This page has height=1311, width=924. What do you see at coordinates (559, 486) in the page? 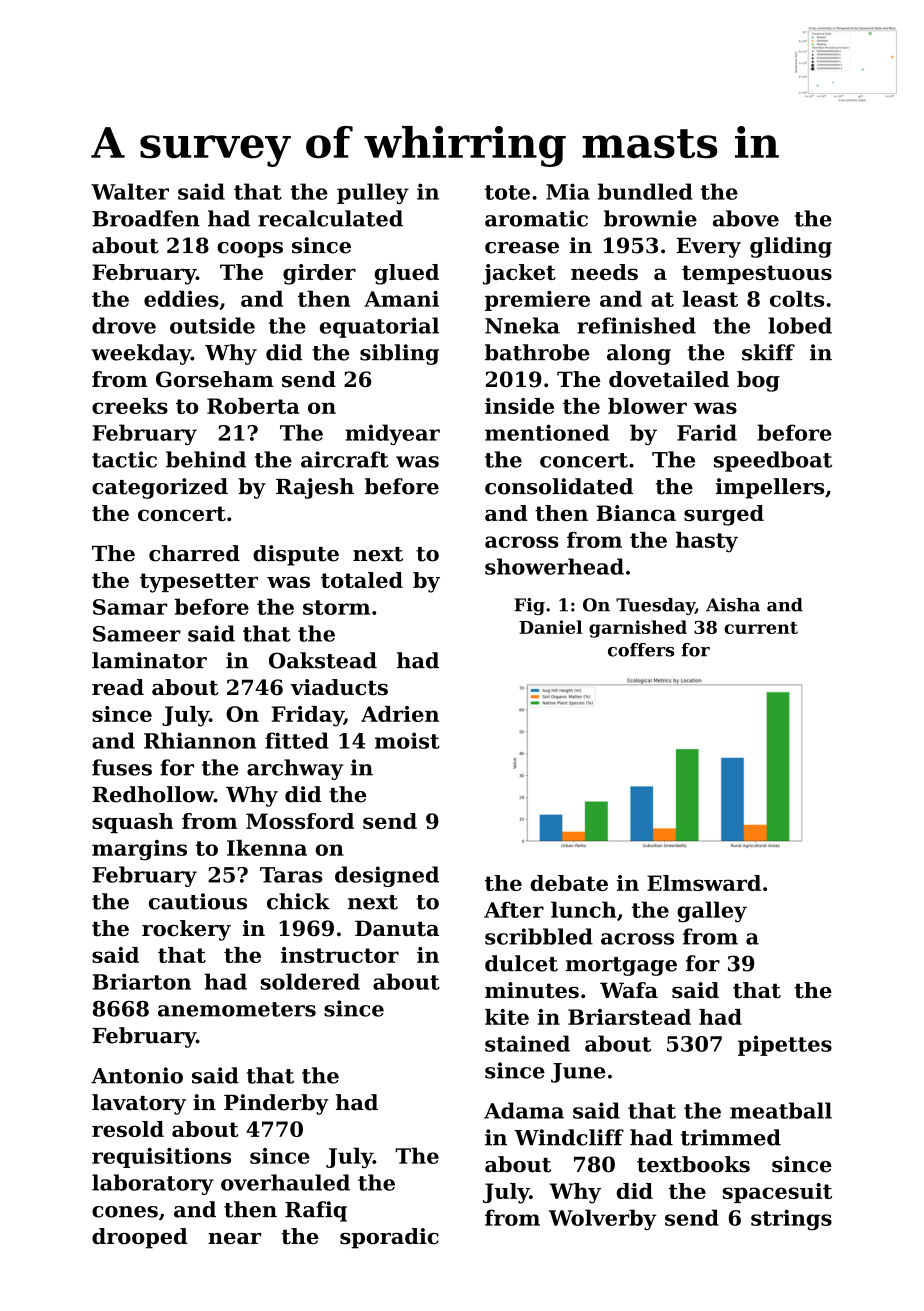
I see `consolidated` at bounding box center [559, 486].
